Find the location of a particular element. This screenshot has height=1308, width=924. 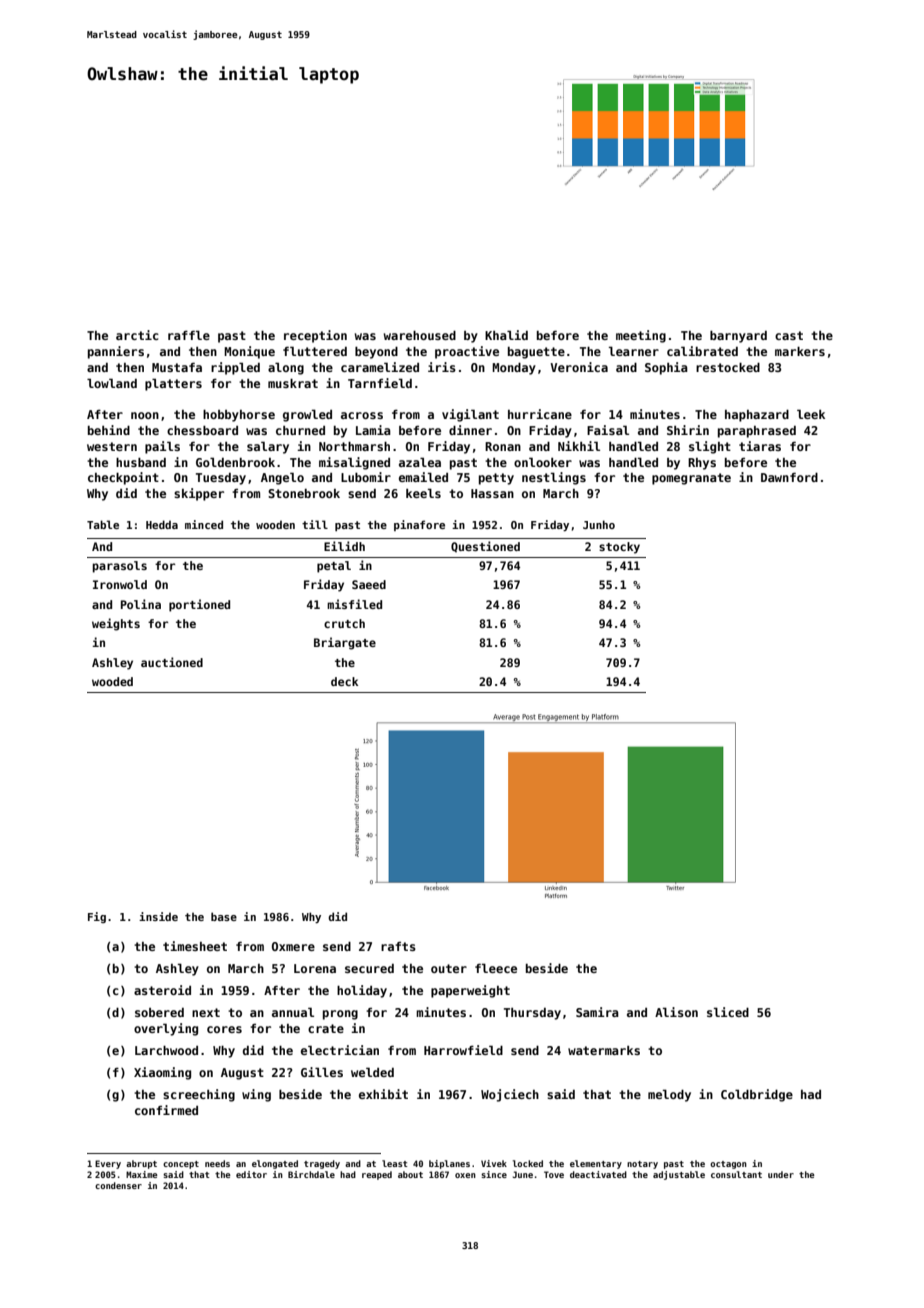

wooded is located at coordinates (112, 681).
